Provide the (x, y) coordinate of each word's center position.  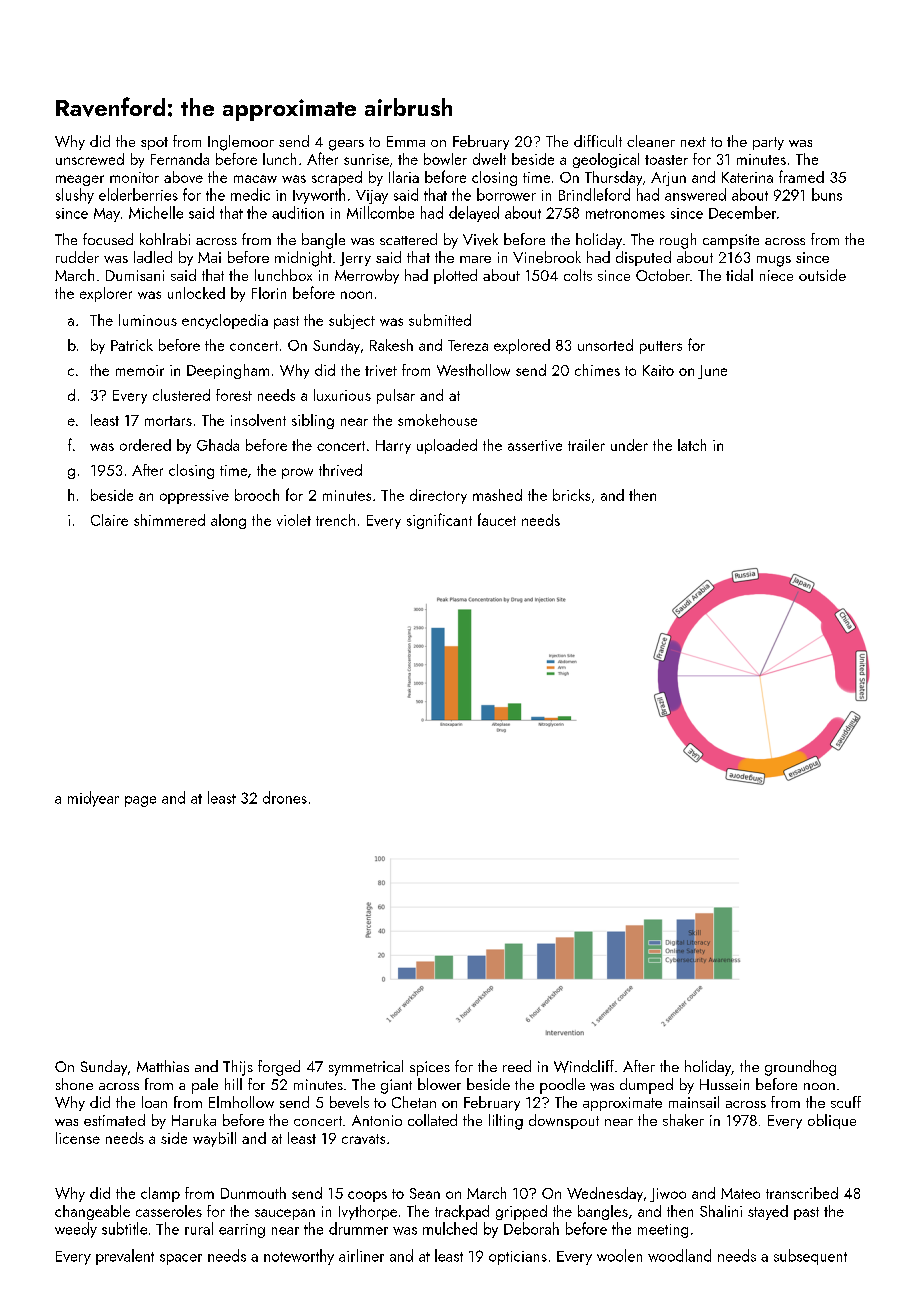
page (140, 801)
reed (517, 1066)
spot (154, 143)
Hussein (724, 1084)
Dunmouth (253, 1193)
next (693, 142)
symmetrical (366, 1068)
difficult (598, 141)
